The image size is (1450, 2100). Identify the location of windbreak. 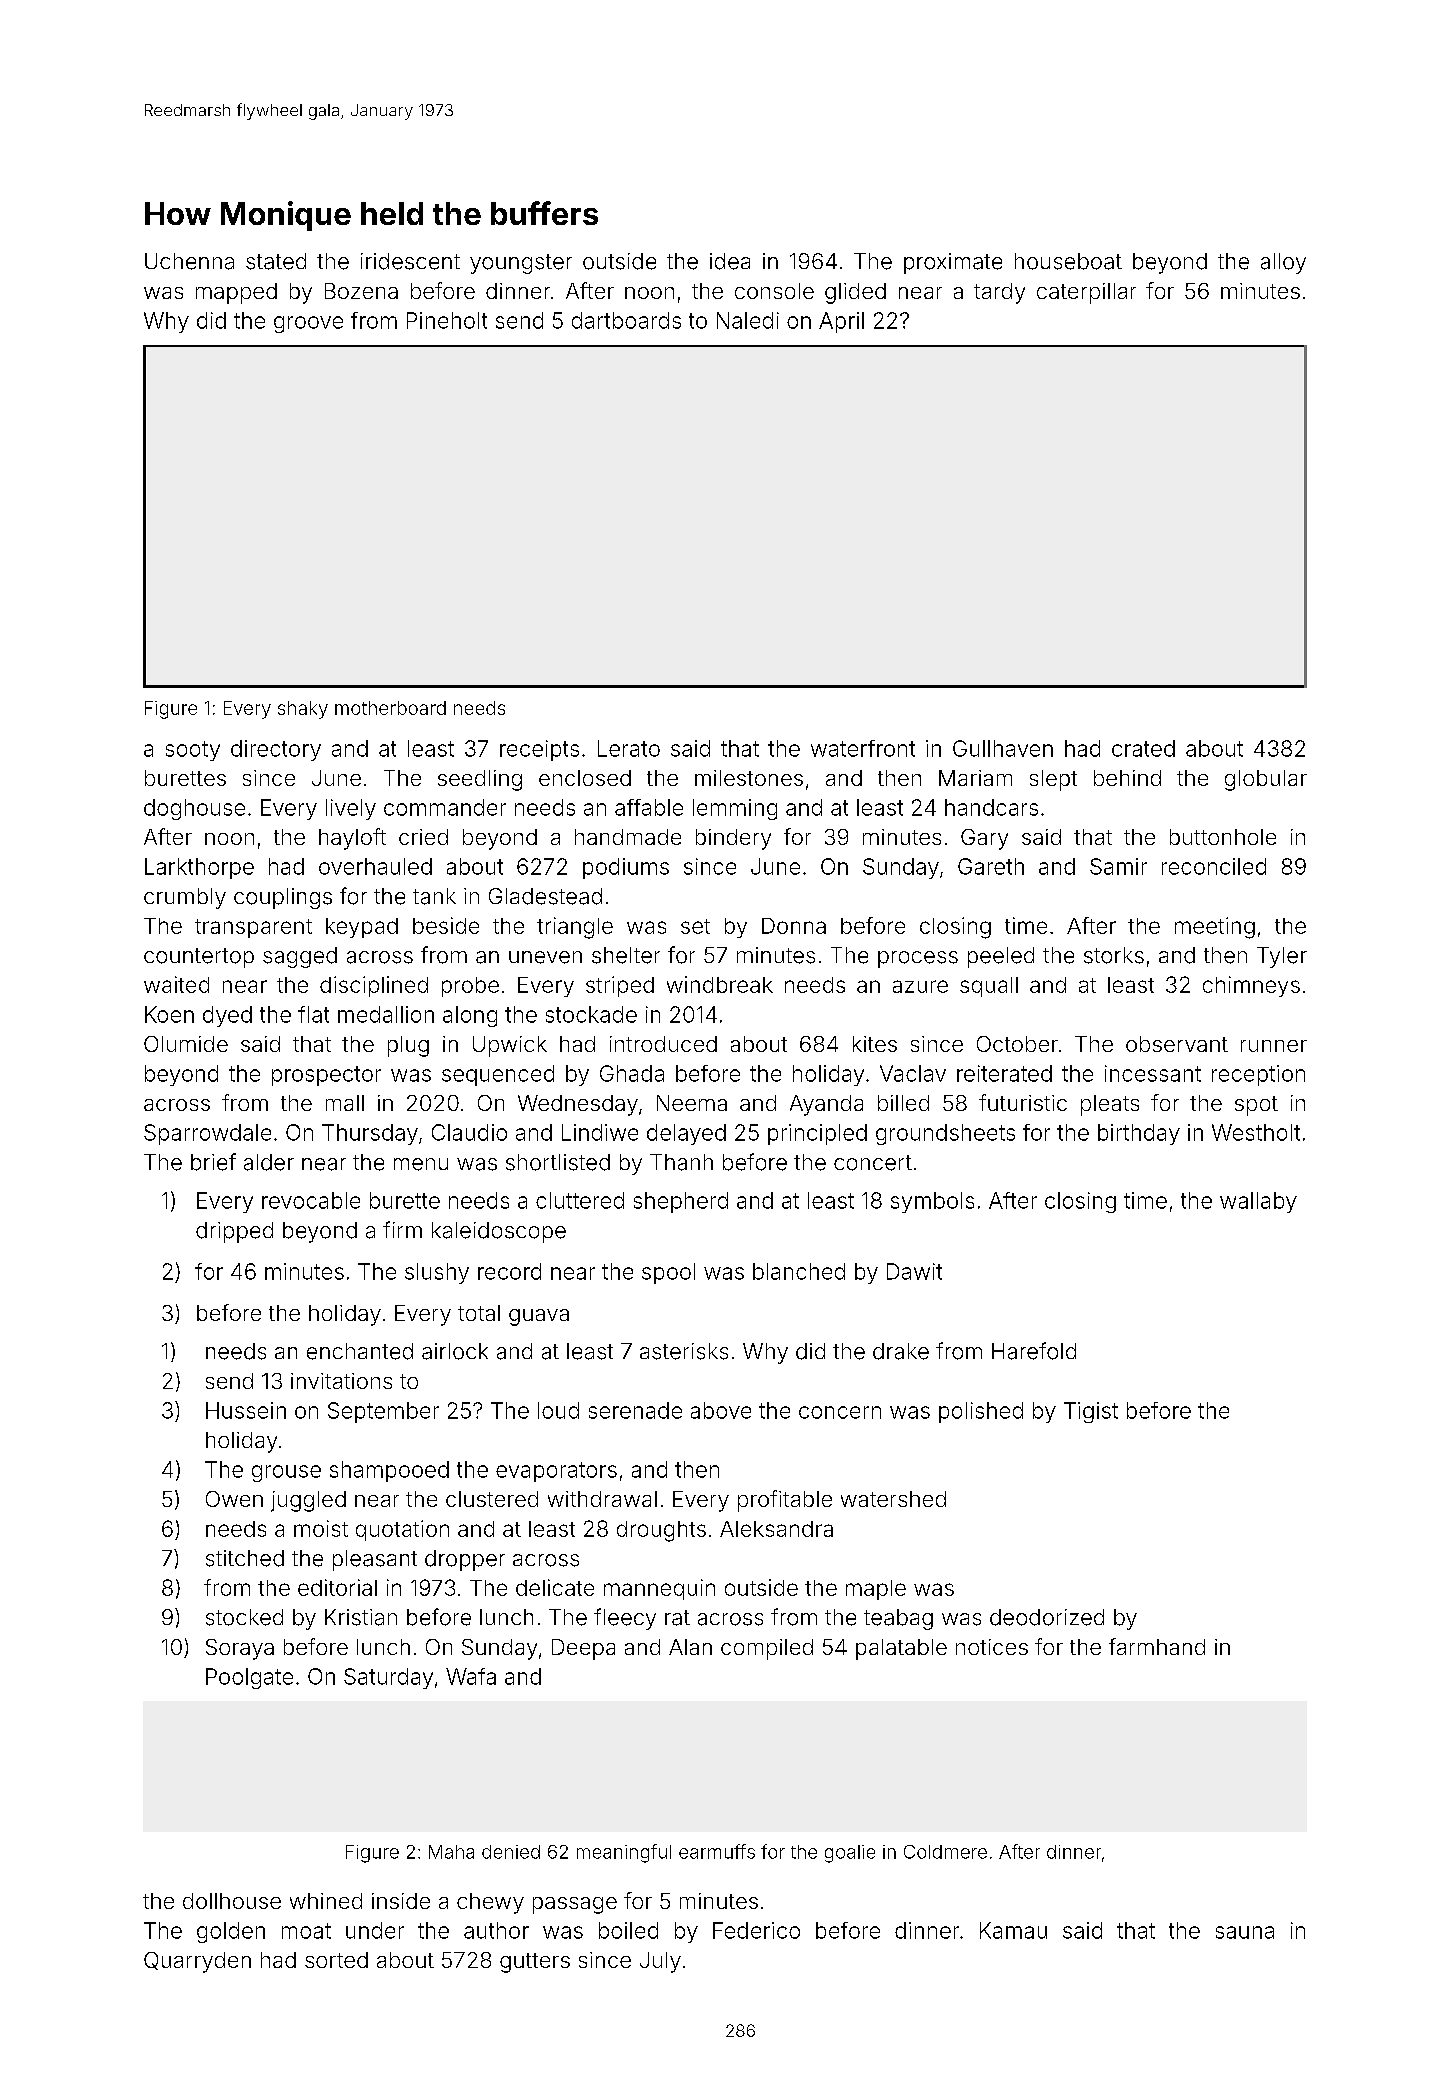
(720, 984).
